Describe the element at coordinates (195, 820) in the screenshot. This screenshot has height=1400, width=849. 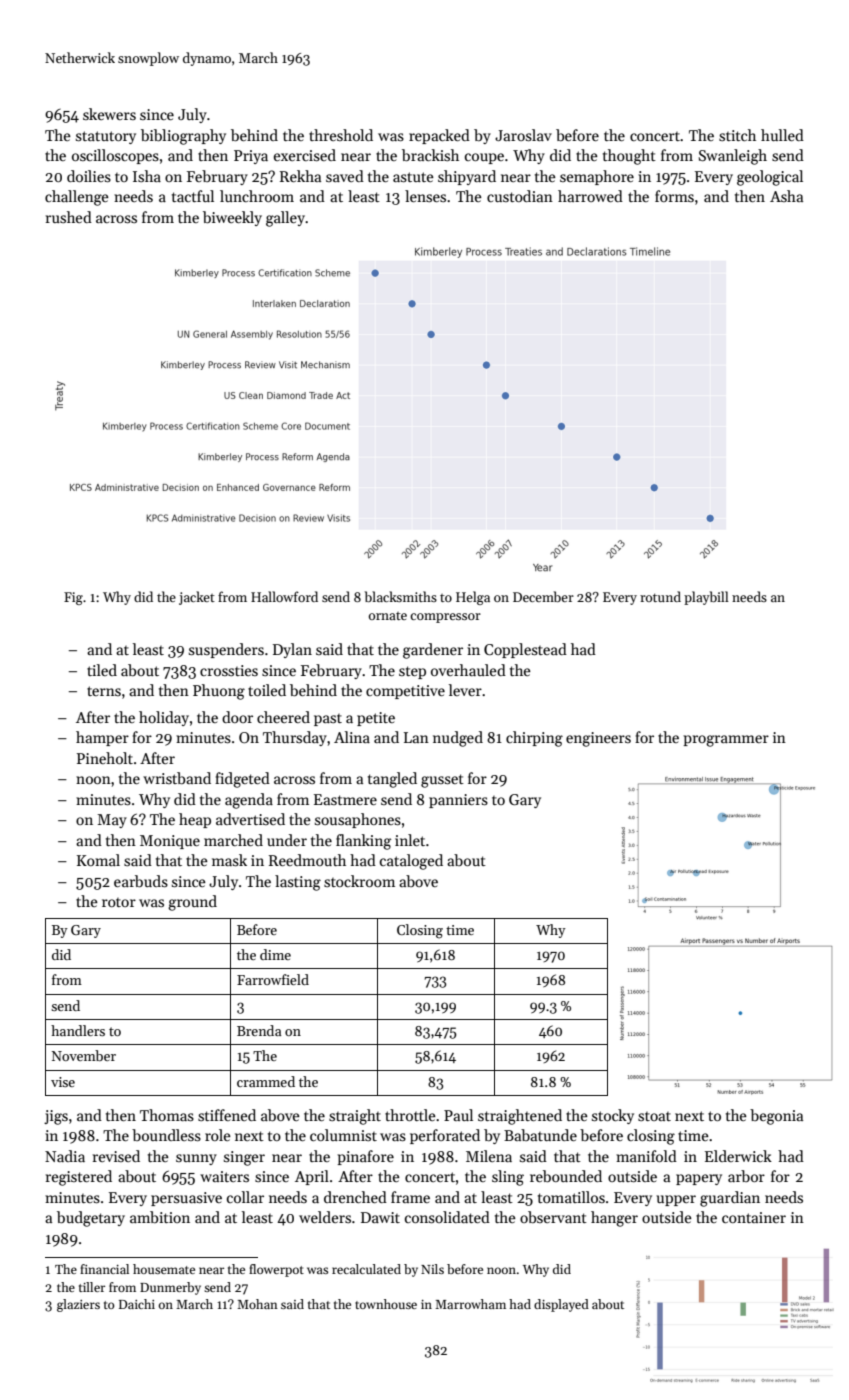
I see `heap` at that location.
